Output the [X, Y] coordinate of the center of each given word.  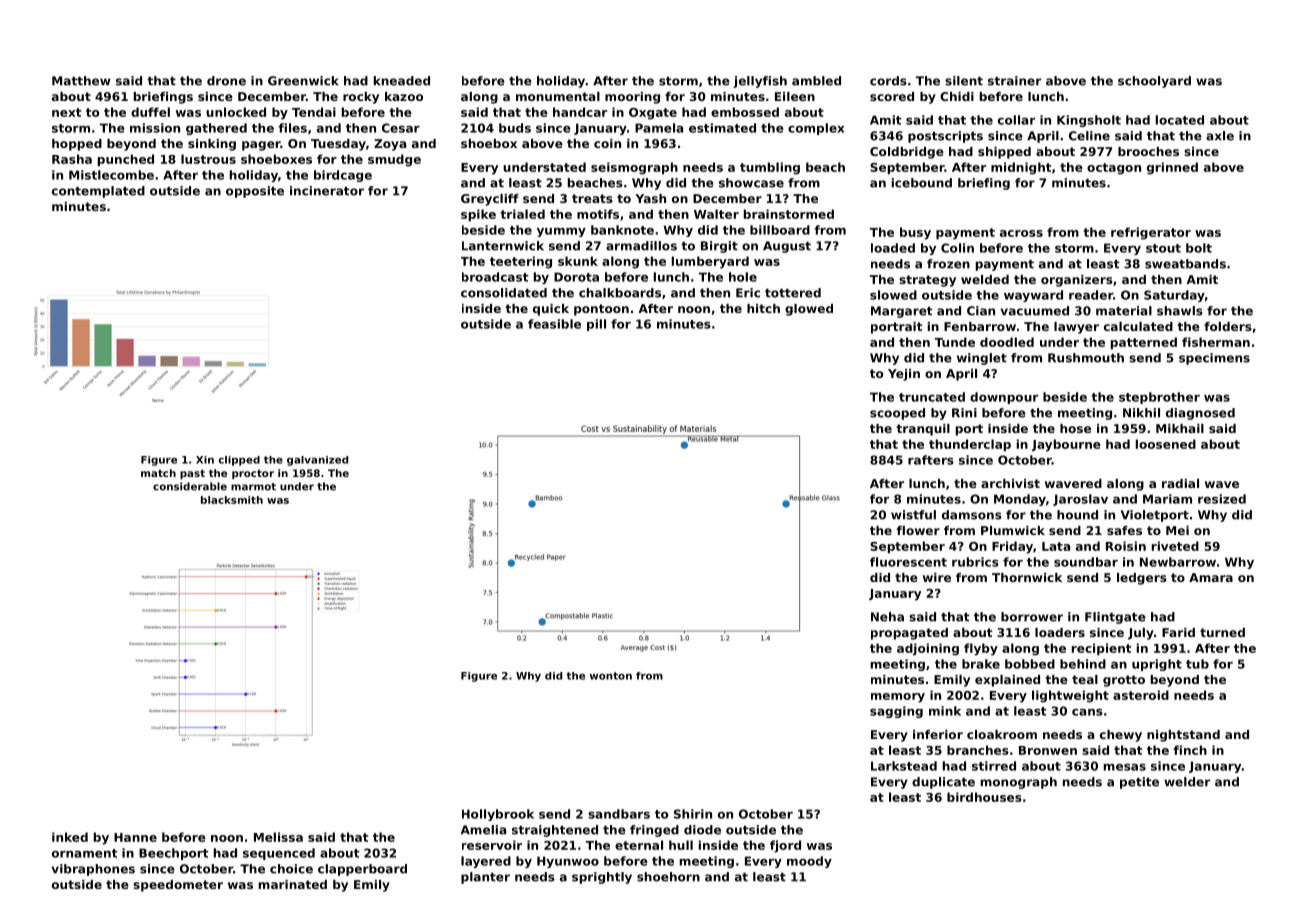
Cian [981, 311]
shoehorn [668, 877]
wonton [611, 676]
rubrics [975, 562]
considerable [190, 486]
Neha [887, 617]
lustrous [208, 159]
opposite [255, 192]
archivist [1010, 483]
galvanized [317, 461]
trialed [522, 214]
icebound [922, 183]
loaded [893, 248]
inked [70, 837]
